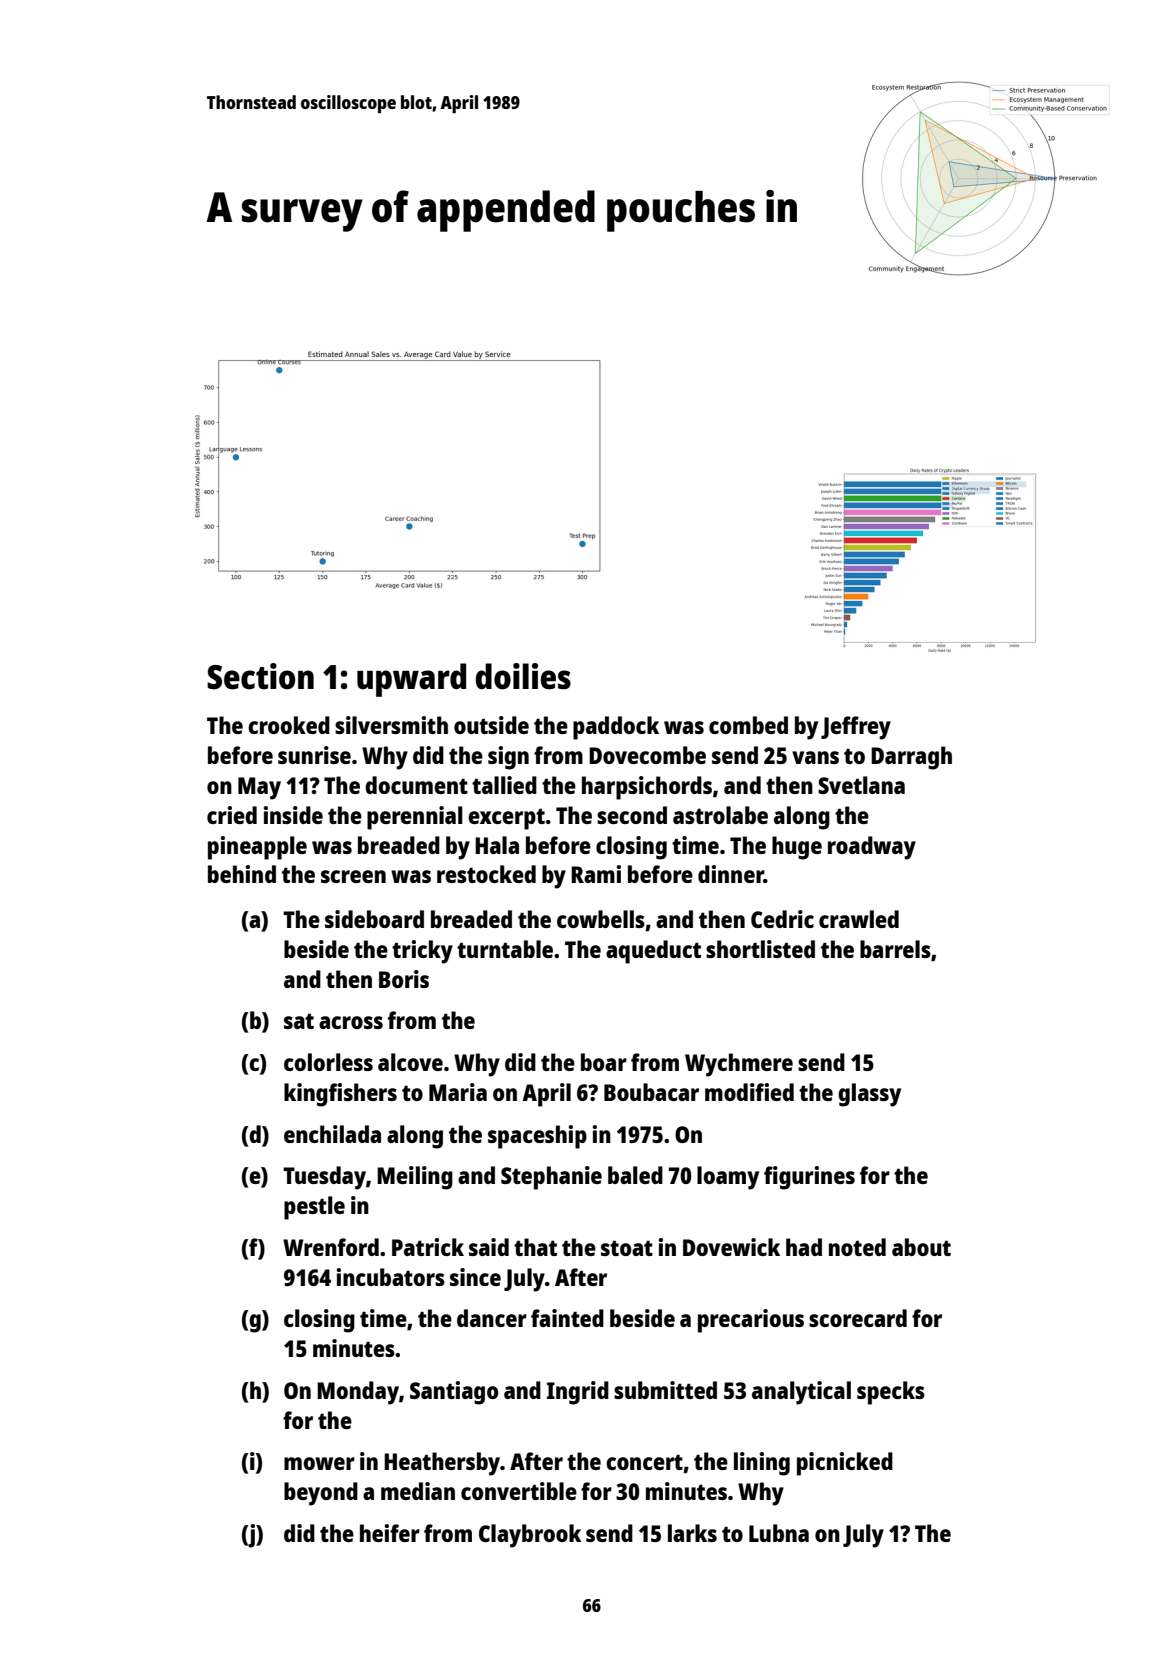  What do you see at coordinates (491, 725) in the page?
I see `outside` at bounding box center [491, 725].
